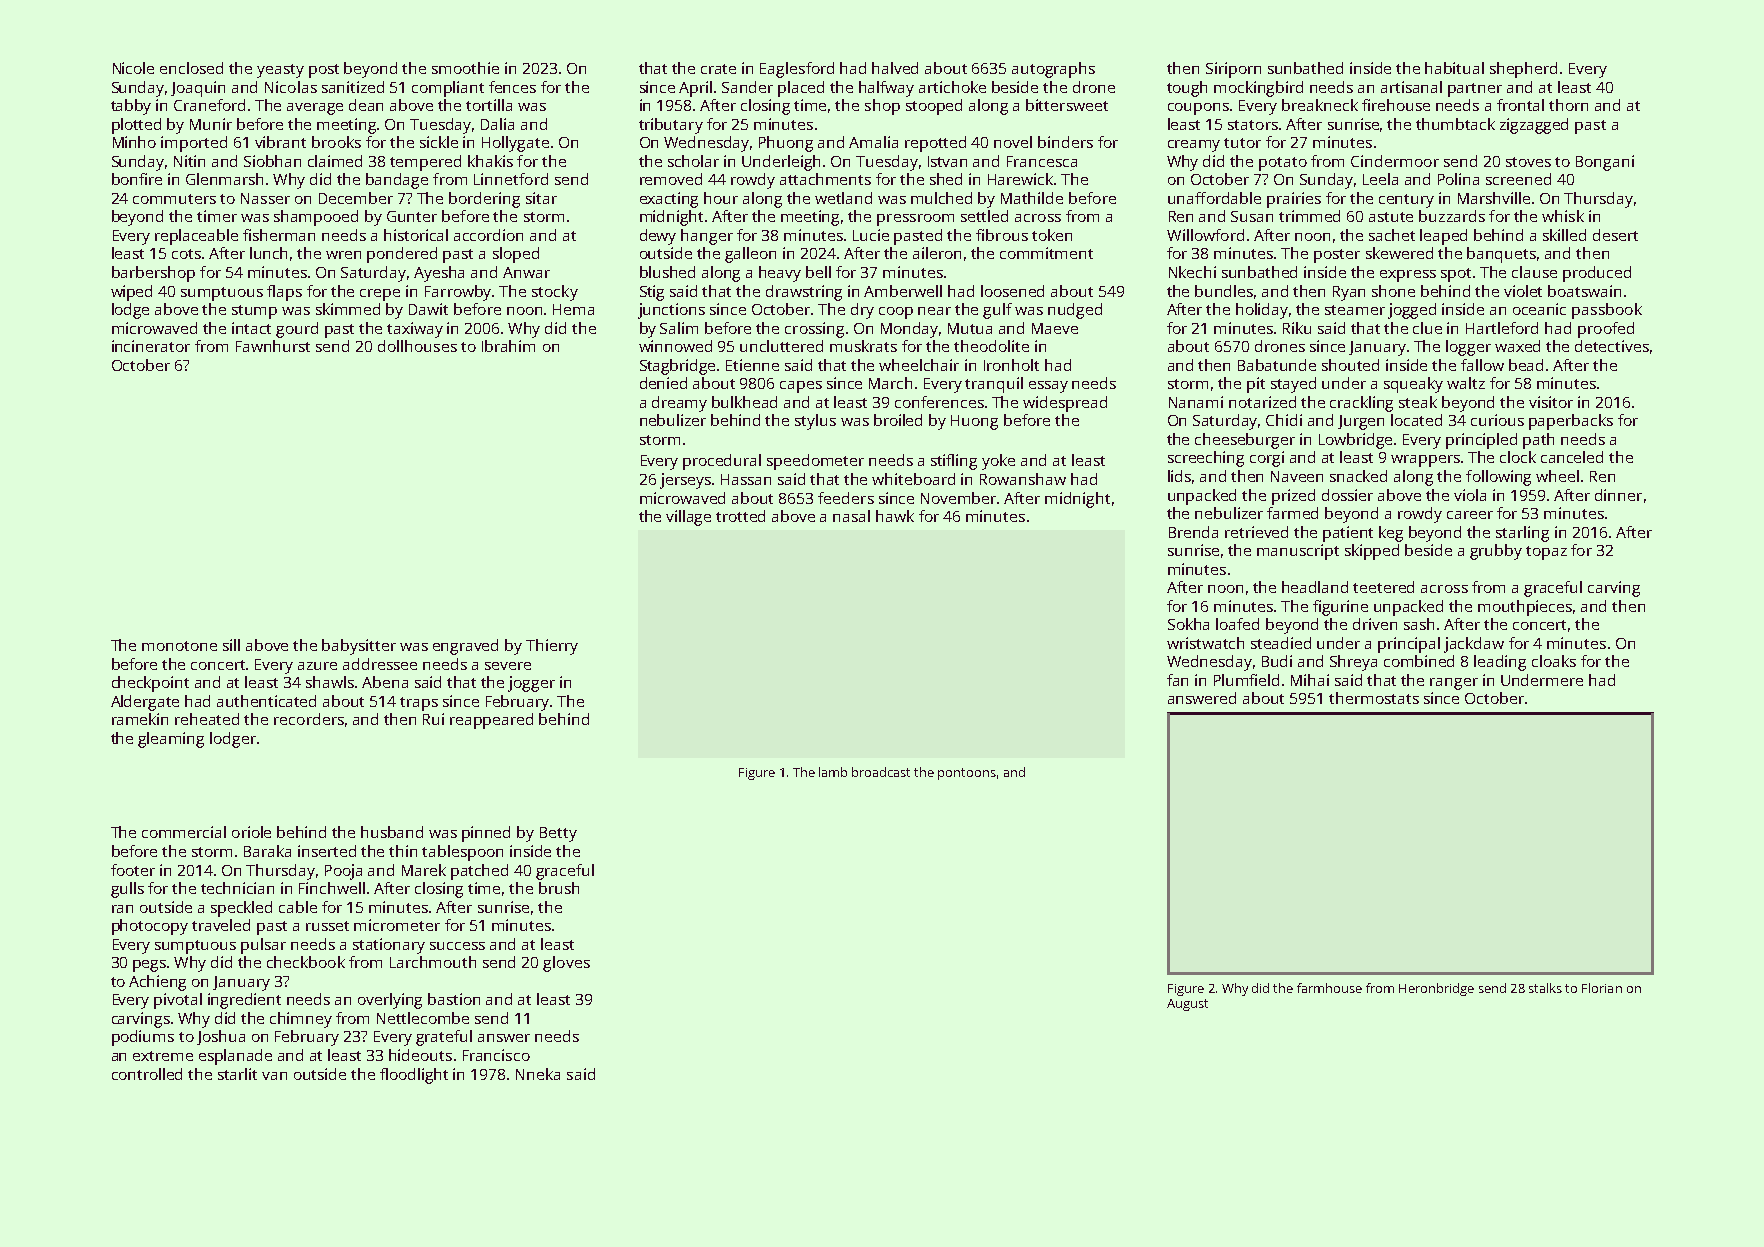  Describe the element at coordinates (1602, 988) in the document. I see `Florian` at that location.
